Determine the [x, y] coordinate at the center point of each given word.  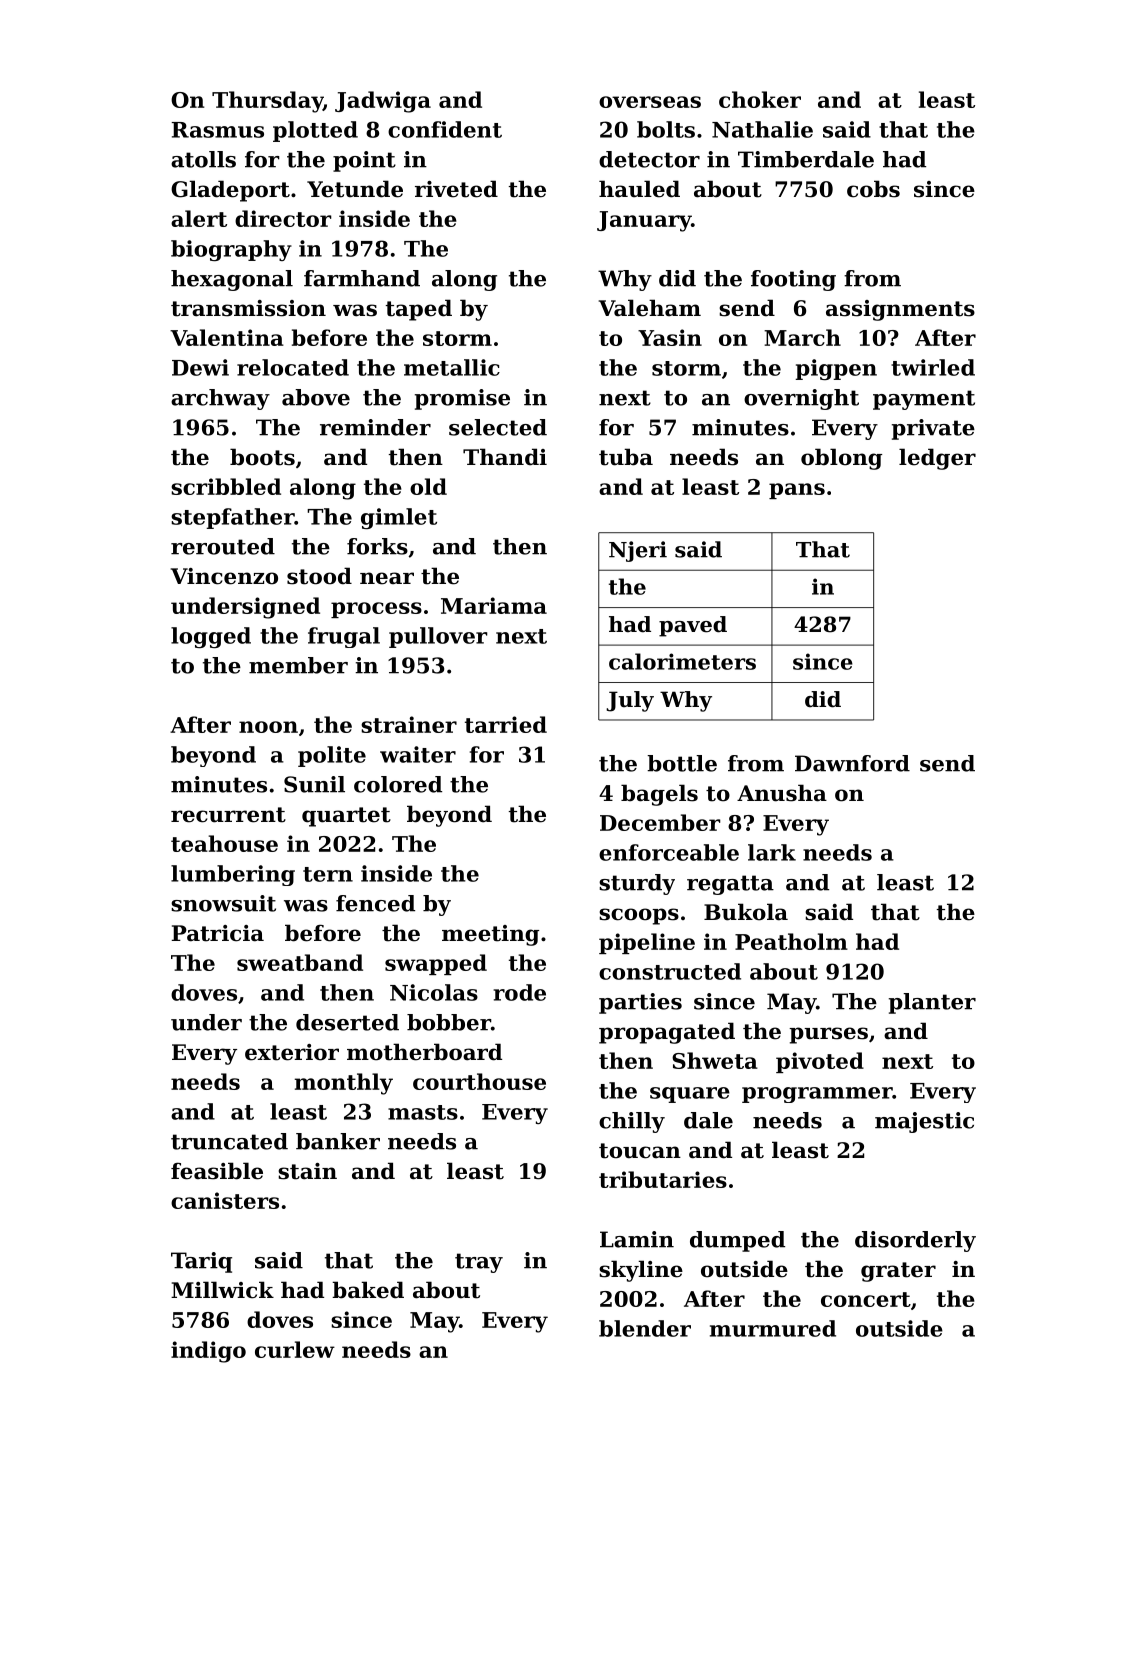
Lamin [637, 1239]
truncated [229, 1141]
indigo [208, 1352]
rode [519, 992]
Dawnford [852, 763]
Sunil [314, 784]
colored [398, 784]
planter [932, 1003]
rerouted [223, 546]
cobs [873, 189]
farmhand [362, 278]
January [644, 221]
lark [772, 852]
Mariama [494, 605]
